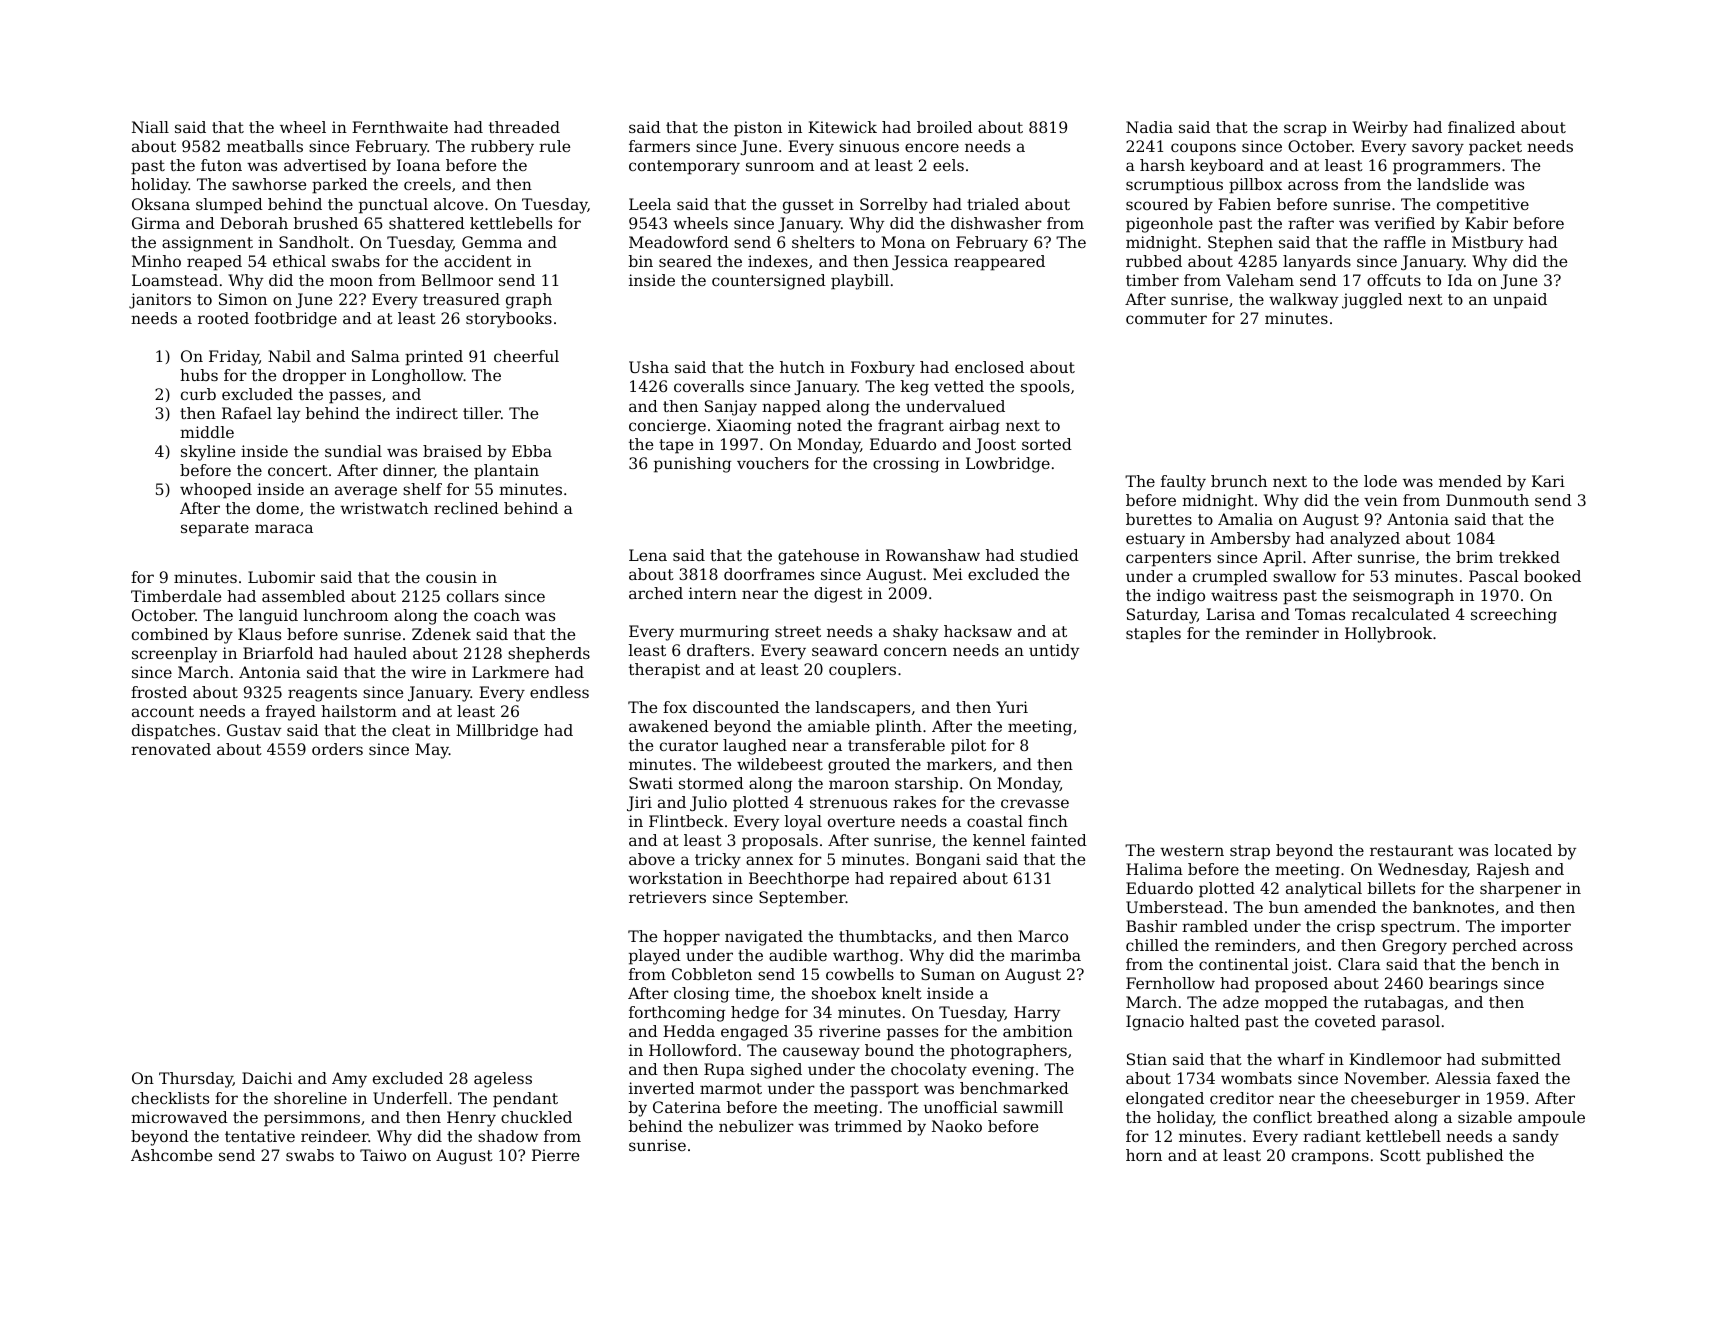 The height and width of the page is (1328, 1718). Describe the element at coordinates (291, 713) in the page. I see `frayed` at that location.
